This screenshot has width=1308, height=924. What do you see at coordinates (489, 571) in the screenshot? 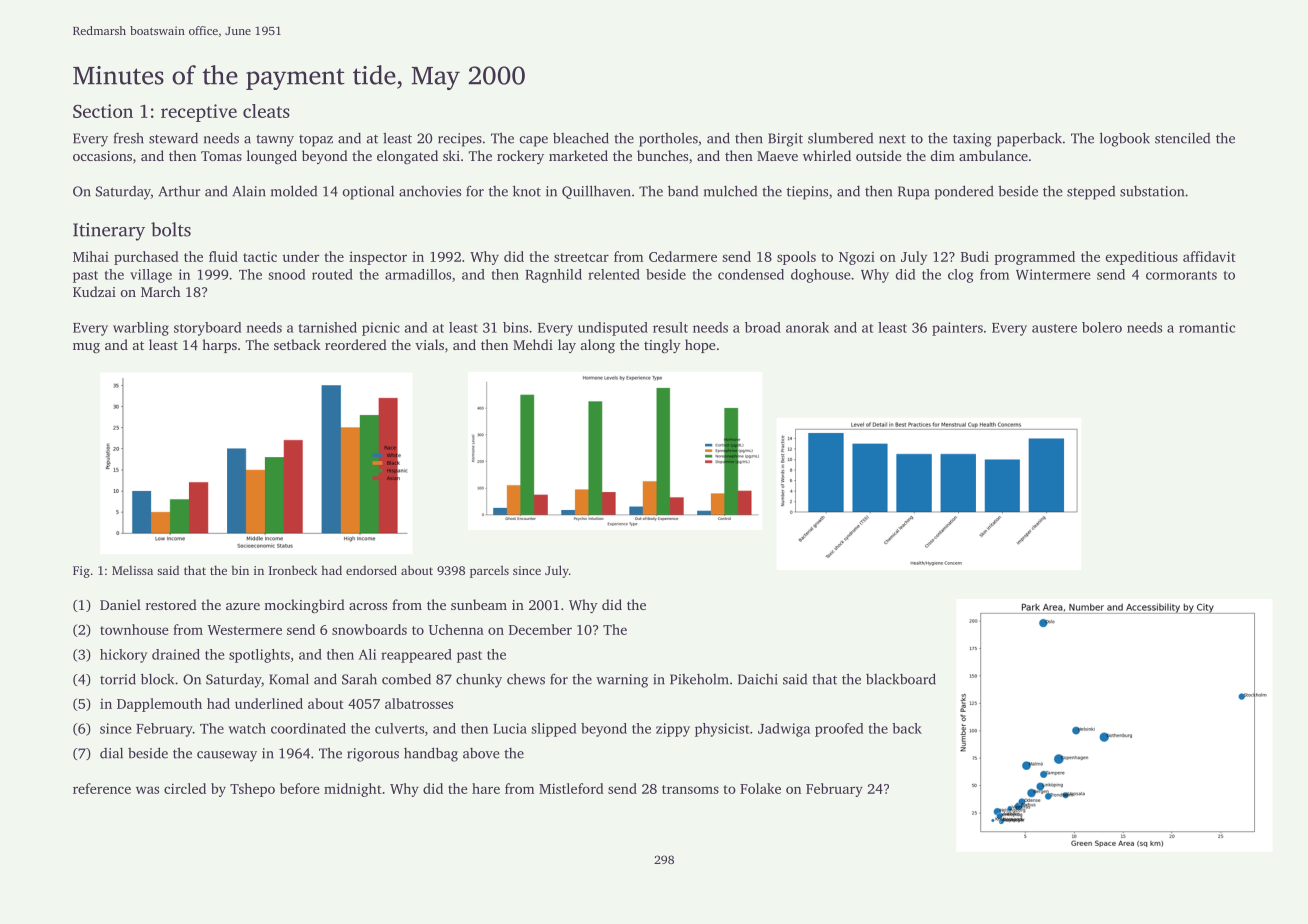
I see `parcels` at bounding box center [489, 571].
